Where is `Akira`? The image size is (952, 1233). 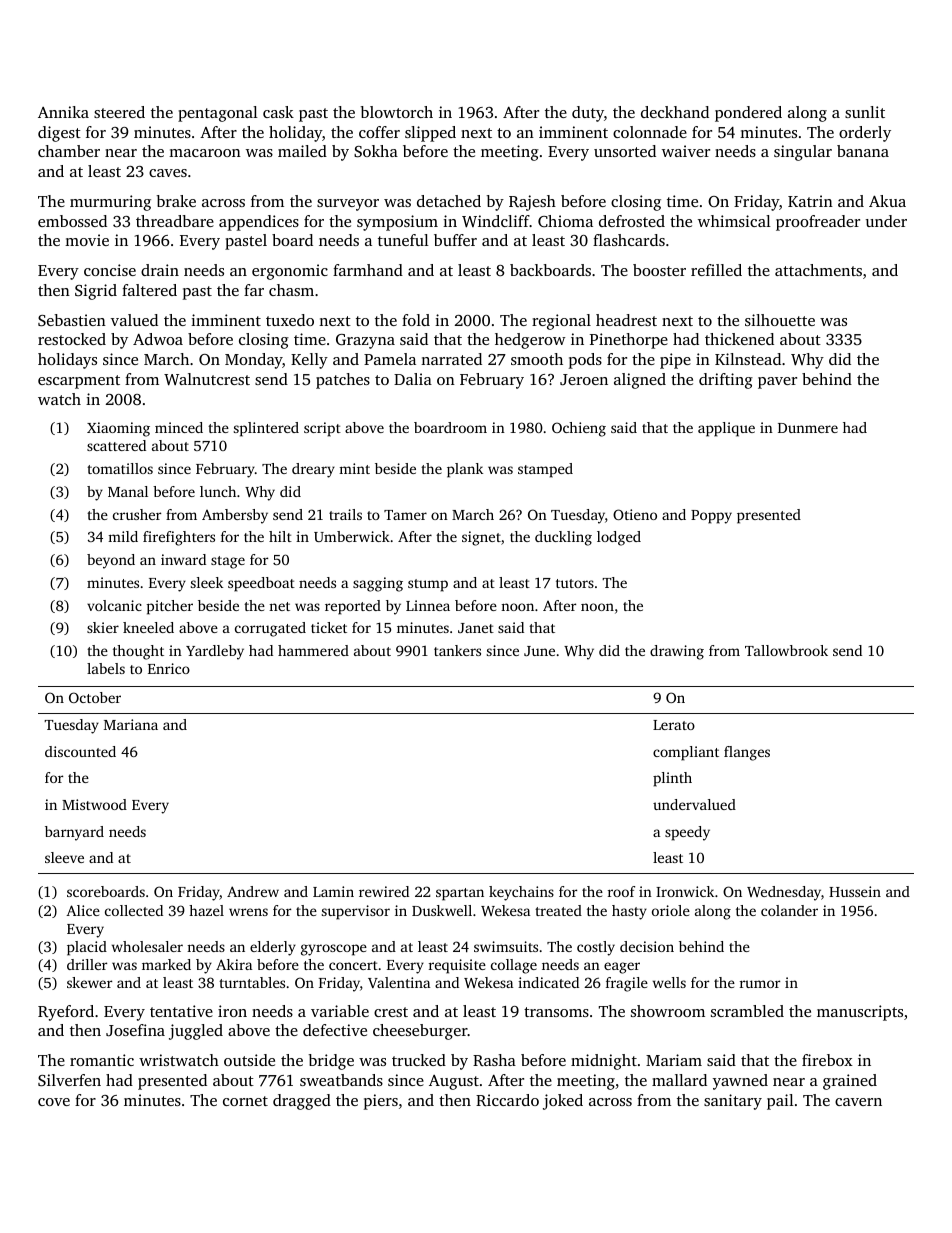 Akira is located at coordinates (234, 964).
